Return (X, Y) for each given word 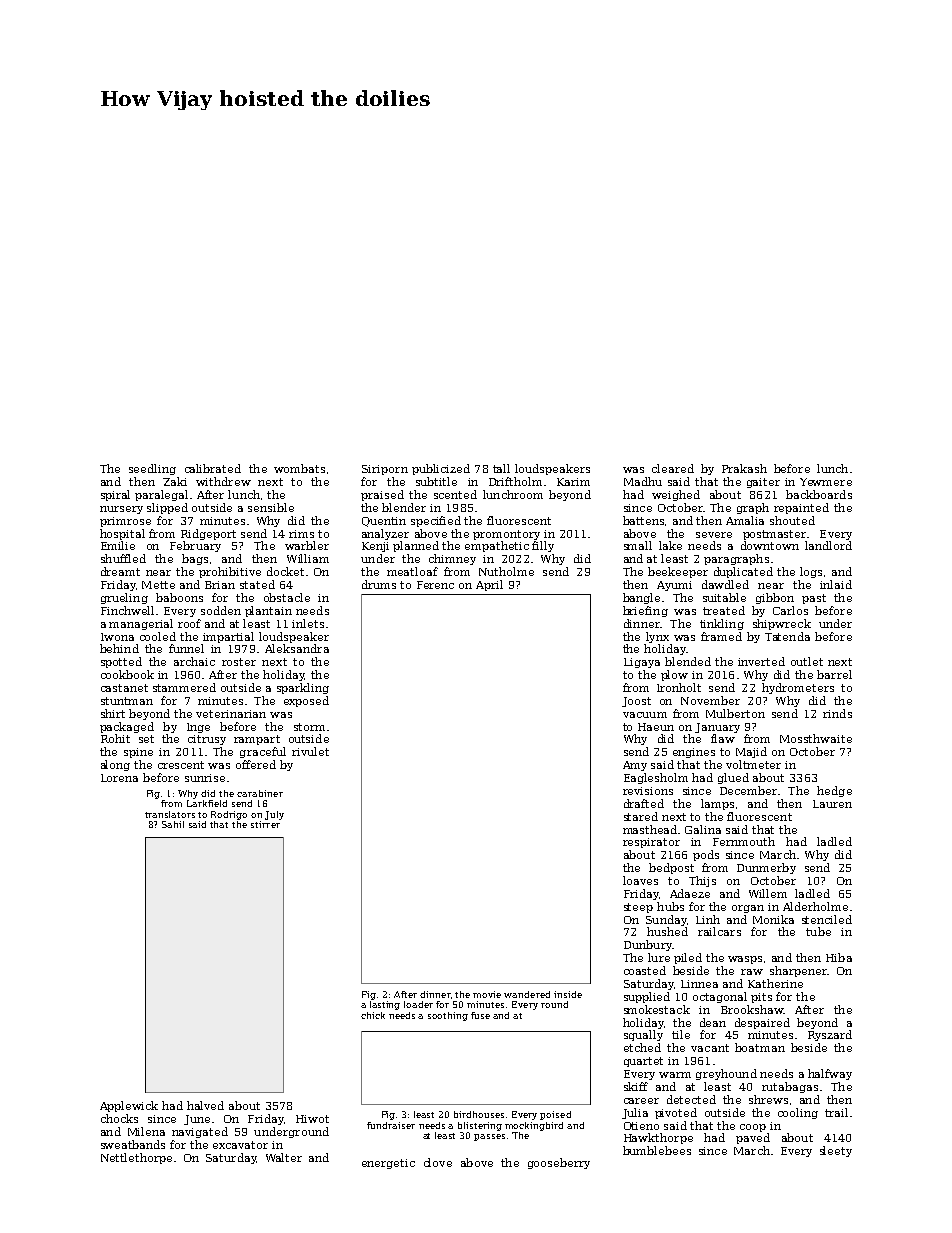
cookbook (127, 674)
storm (309, 727)
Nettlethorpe (136, 1158)
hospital (122, 534)
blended (688, 661)
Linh (708, 919)
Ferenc (435, 585)
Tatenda (787, 636)
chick (373, 1015)
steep (638, 908)
